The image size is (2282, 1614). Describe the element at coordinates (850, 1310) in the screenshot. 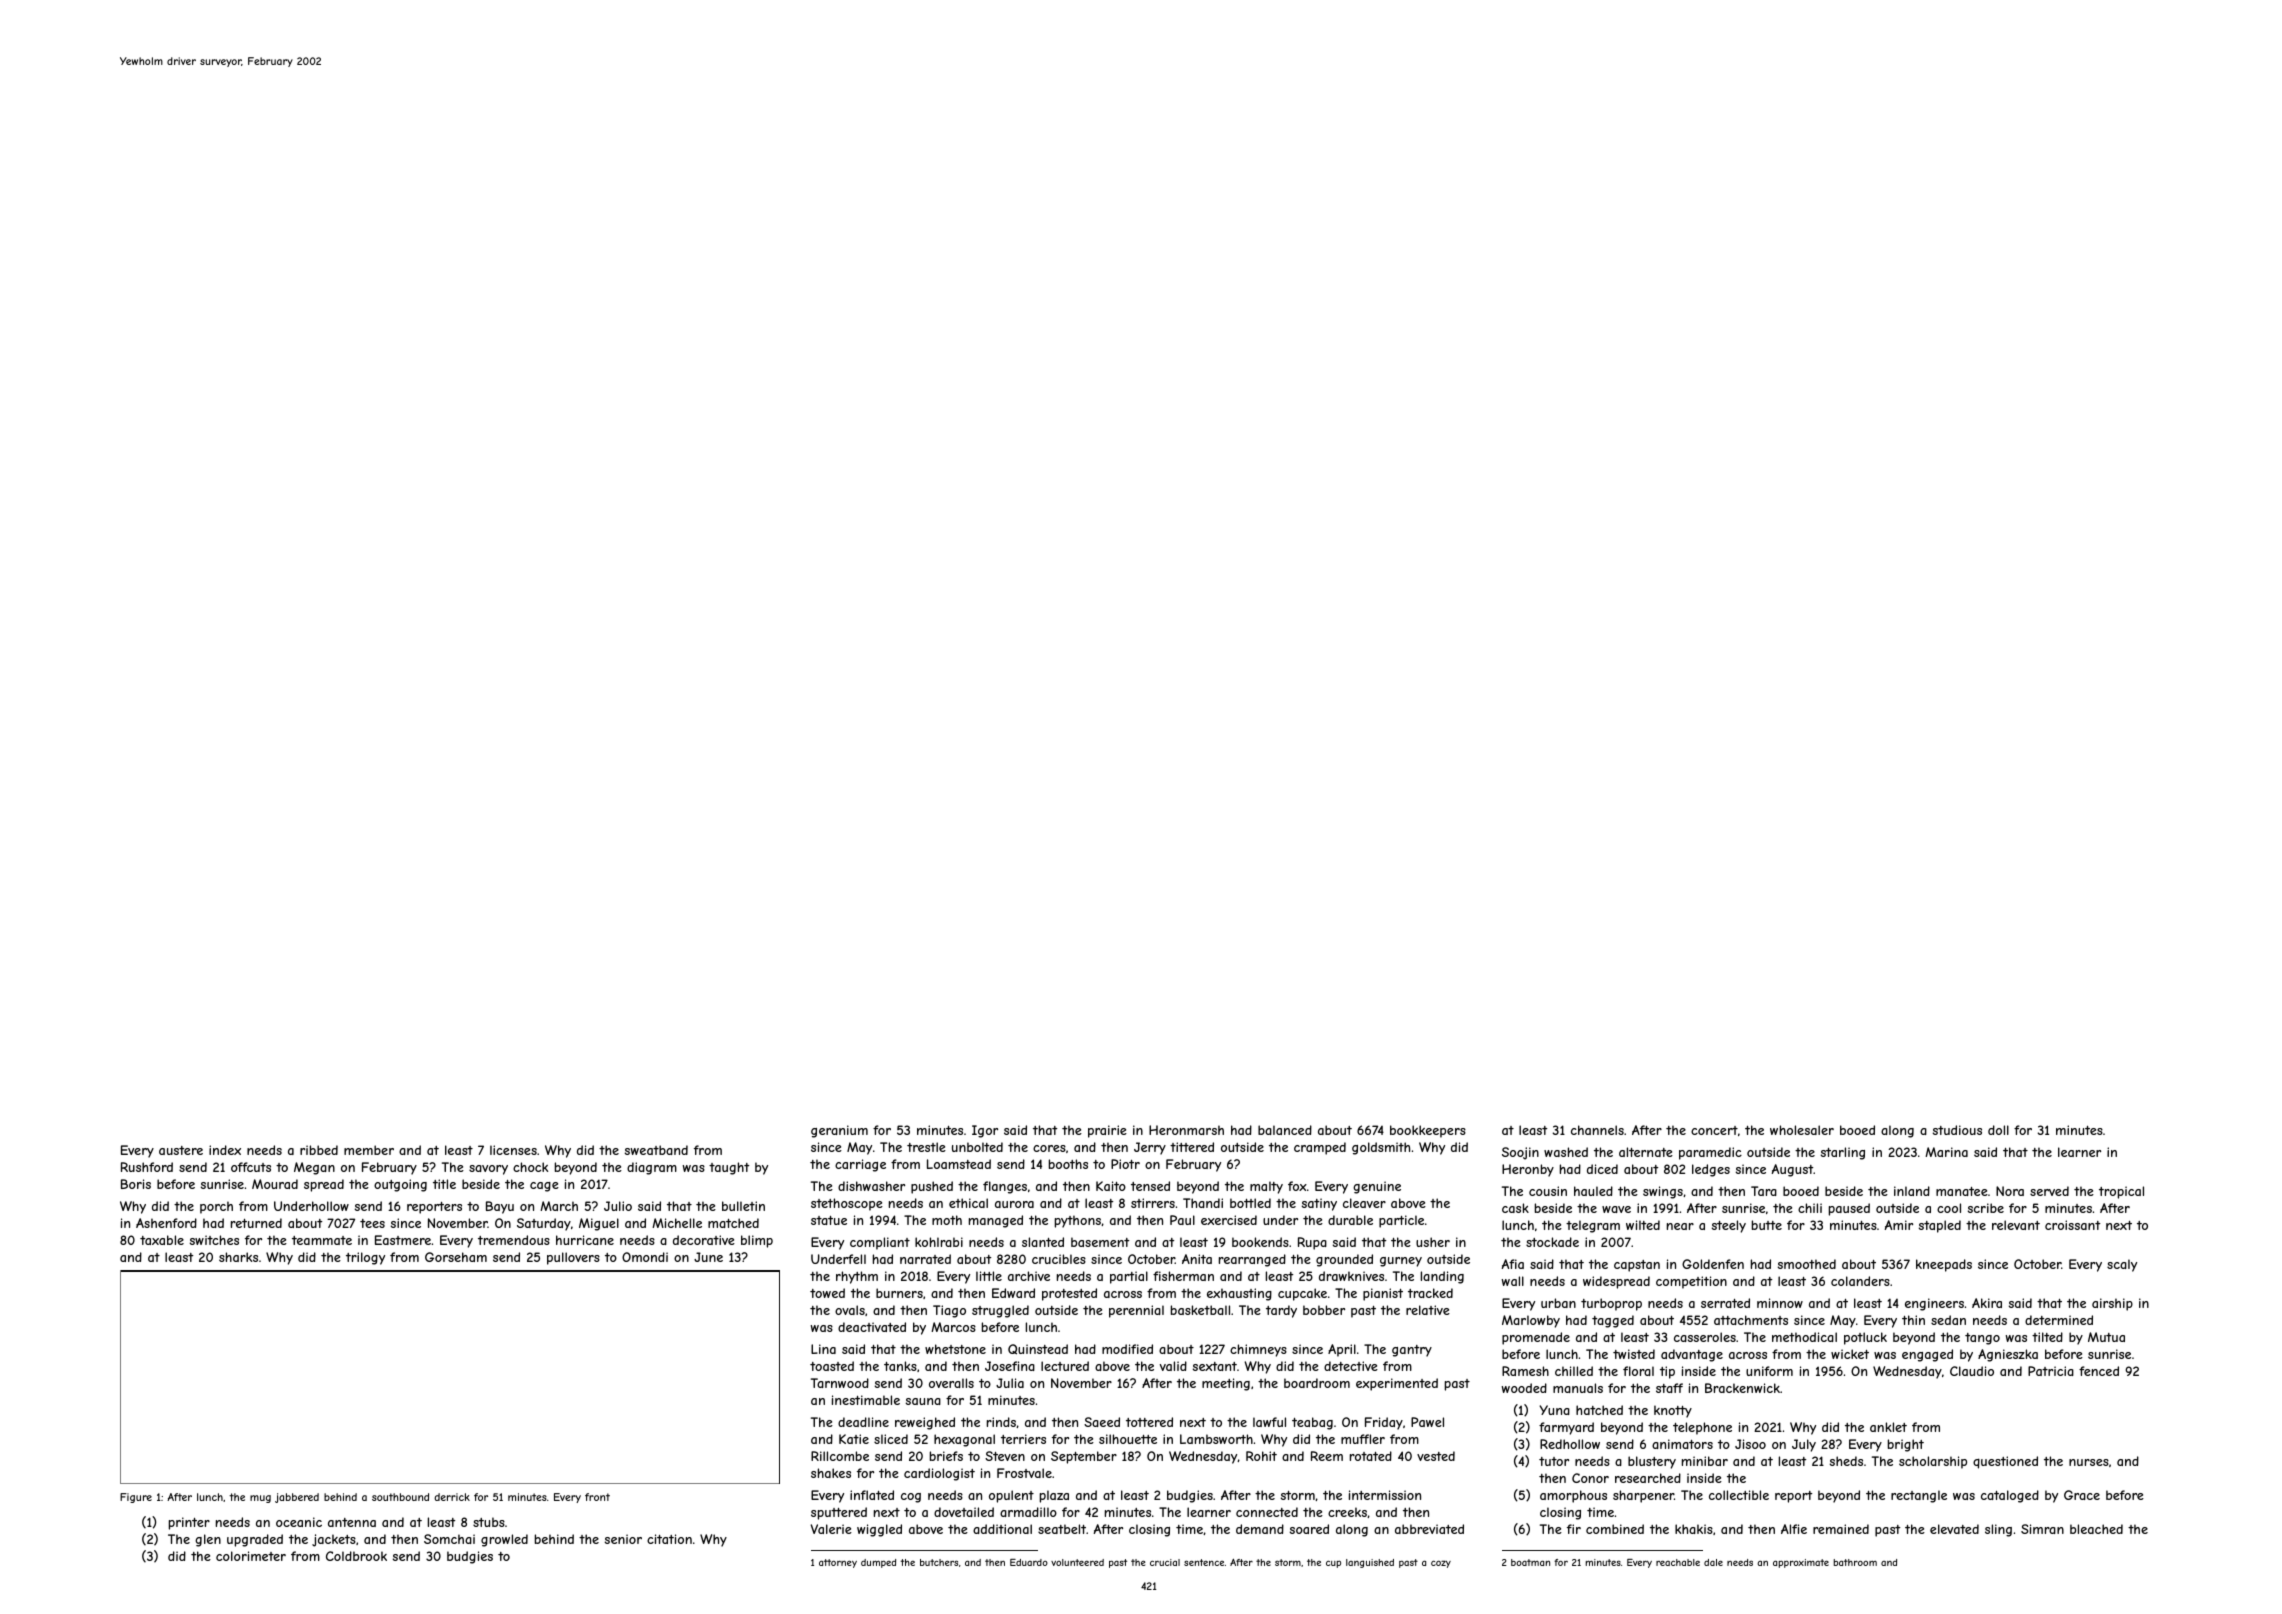

I see `ovals` at that location.
